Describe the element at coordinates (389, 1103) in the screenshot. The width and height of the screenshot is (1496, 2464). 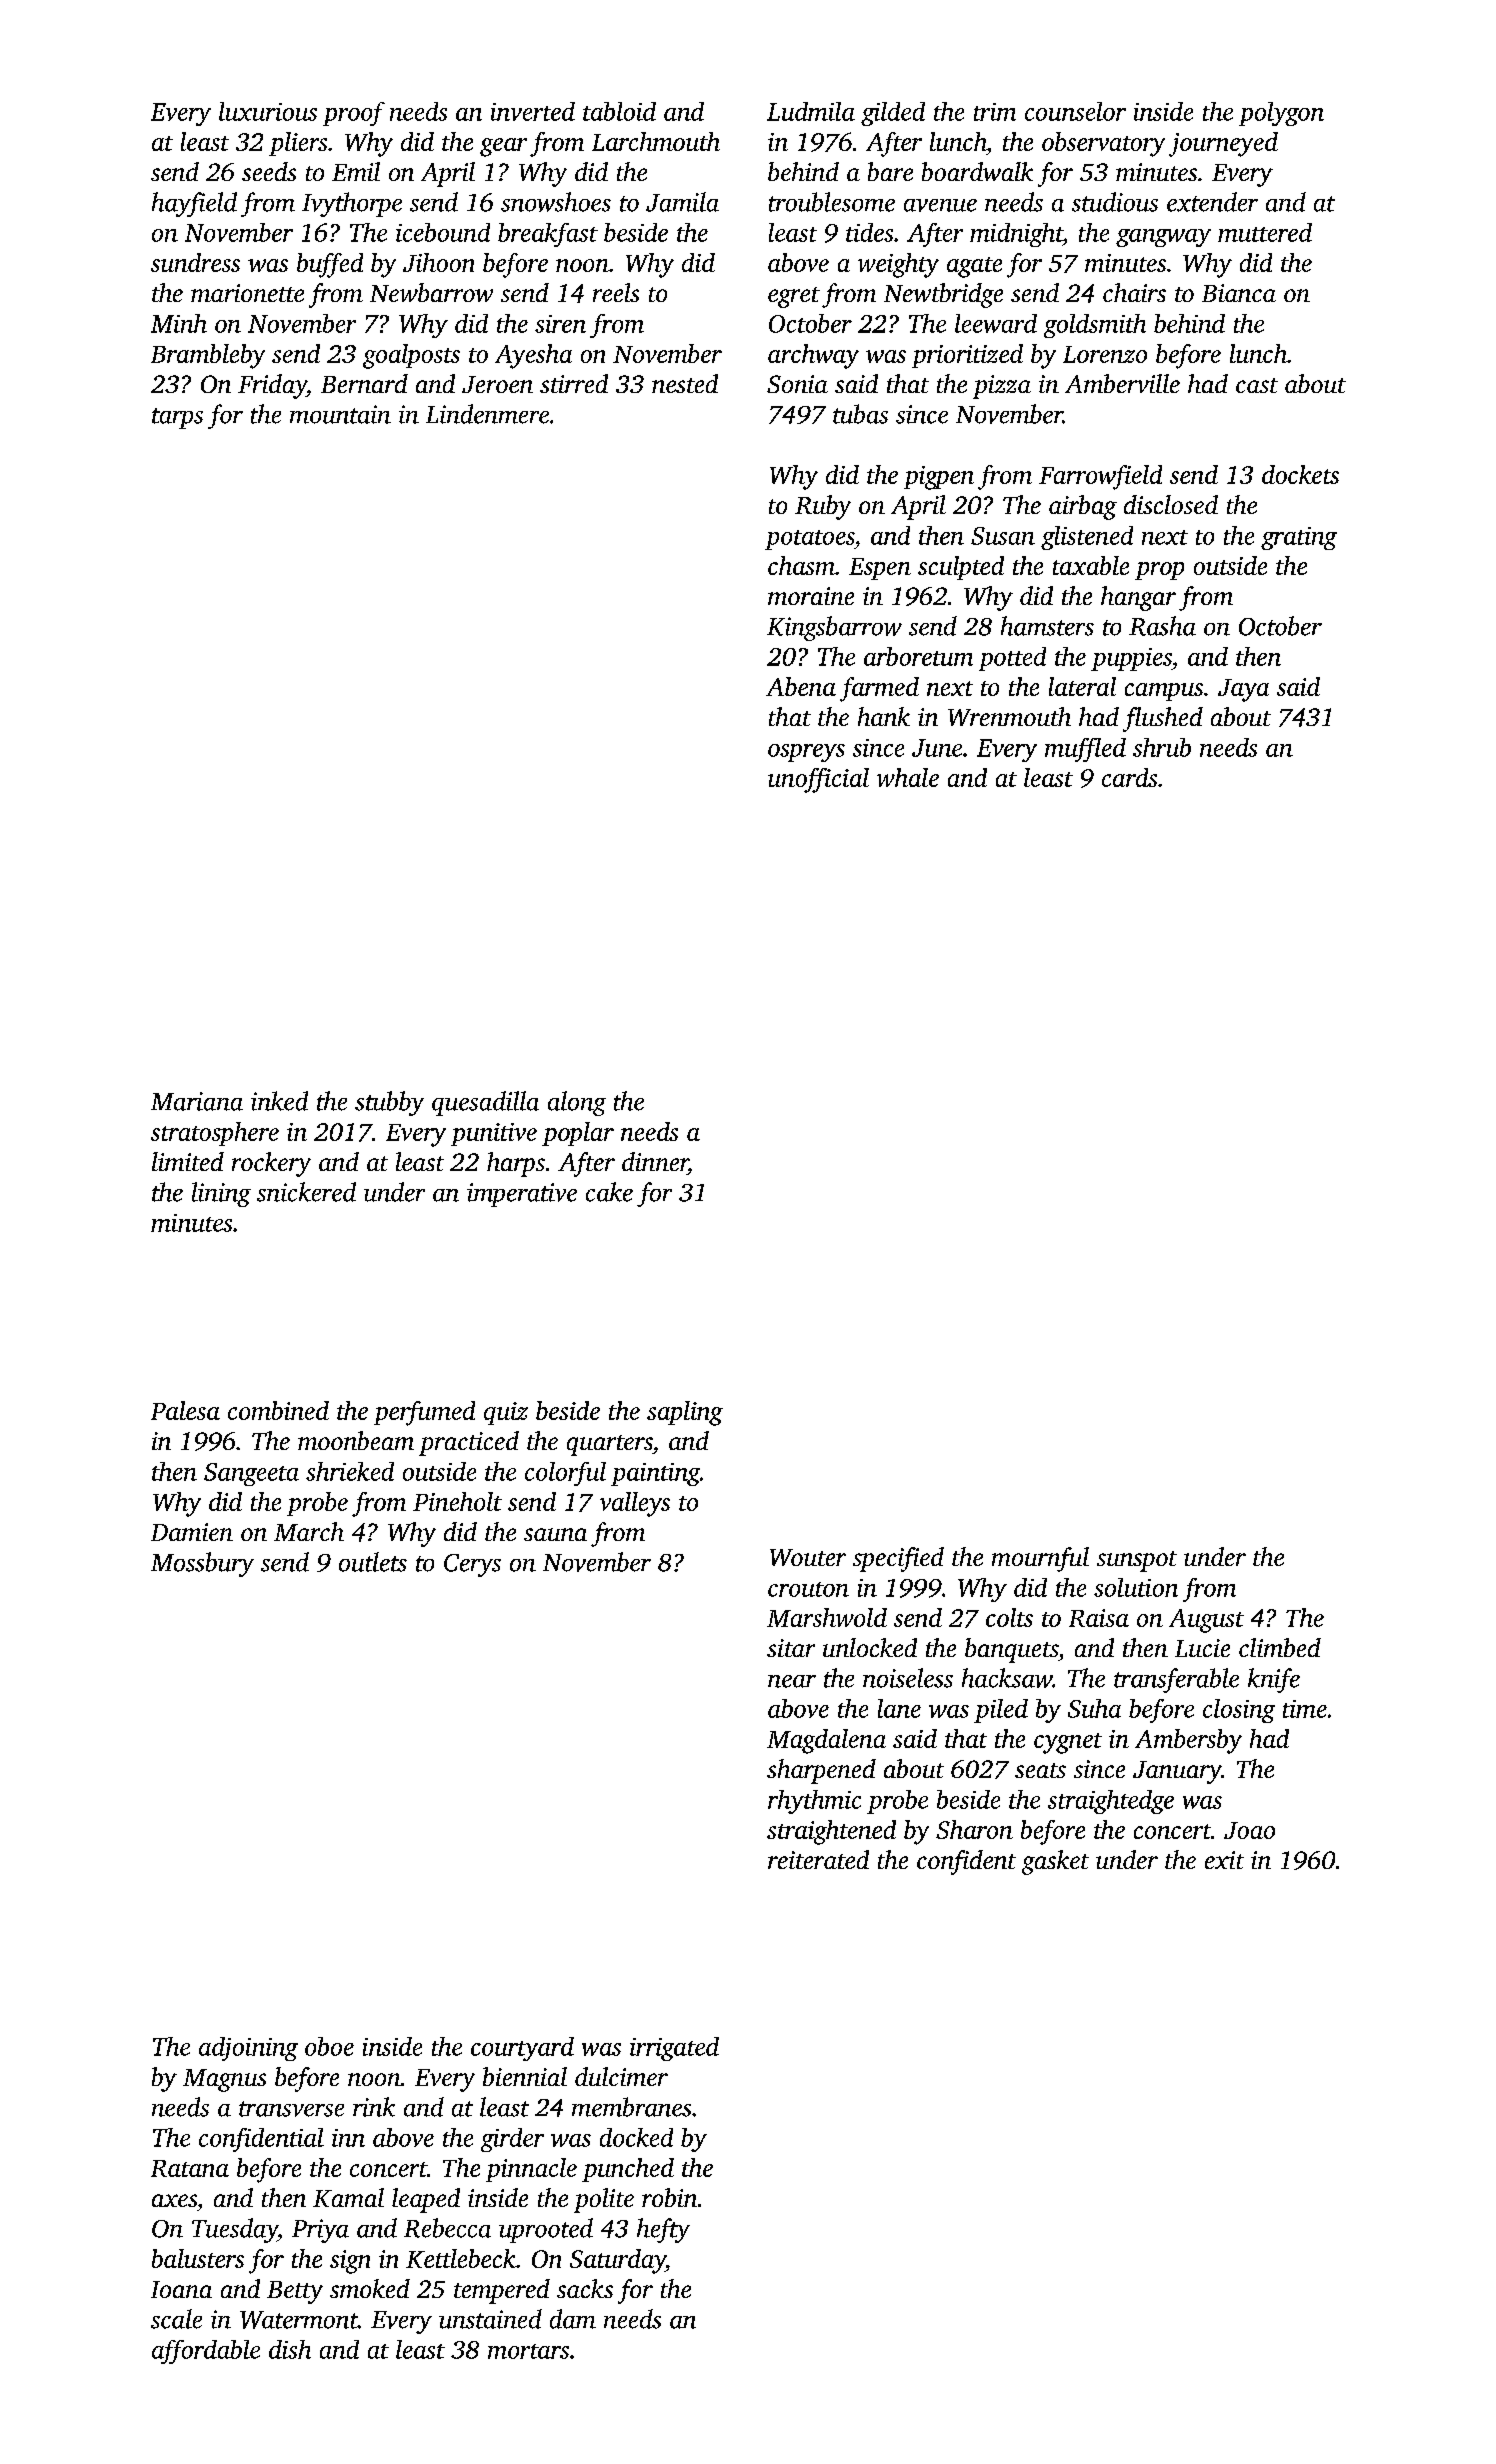
I see `stubby` at that location.
